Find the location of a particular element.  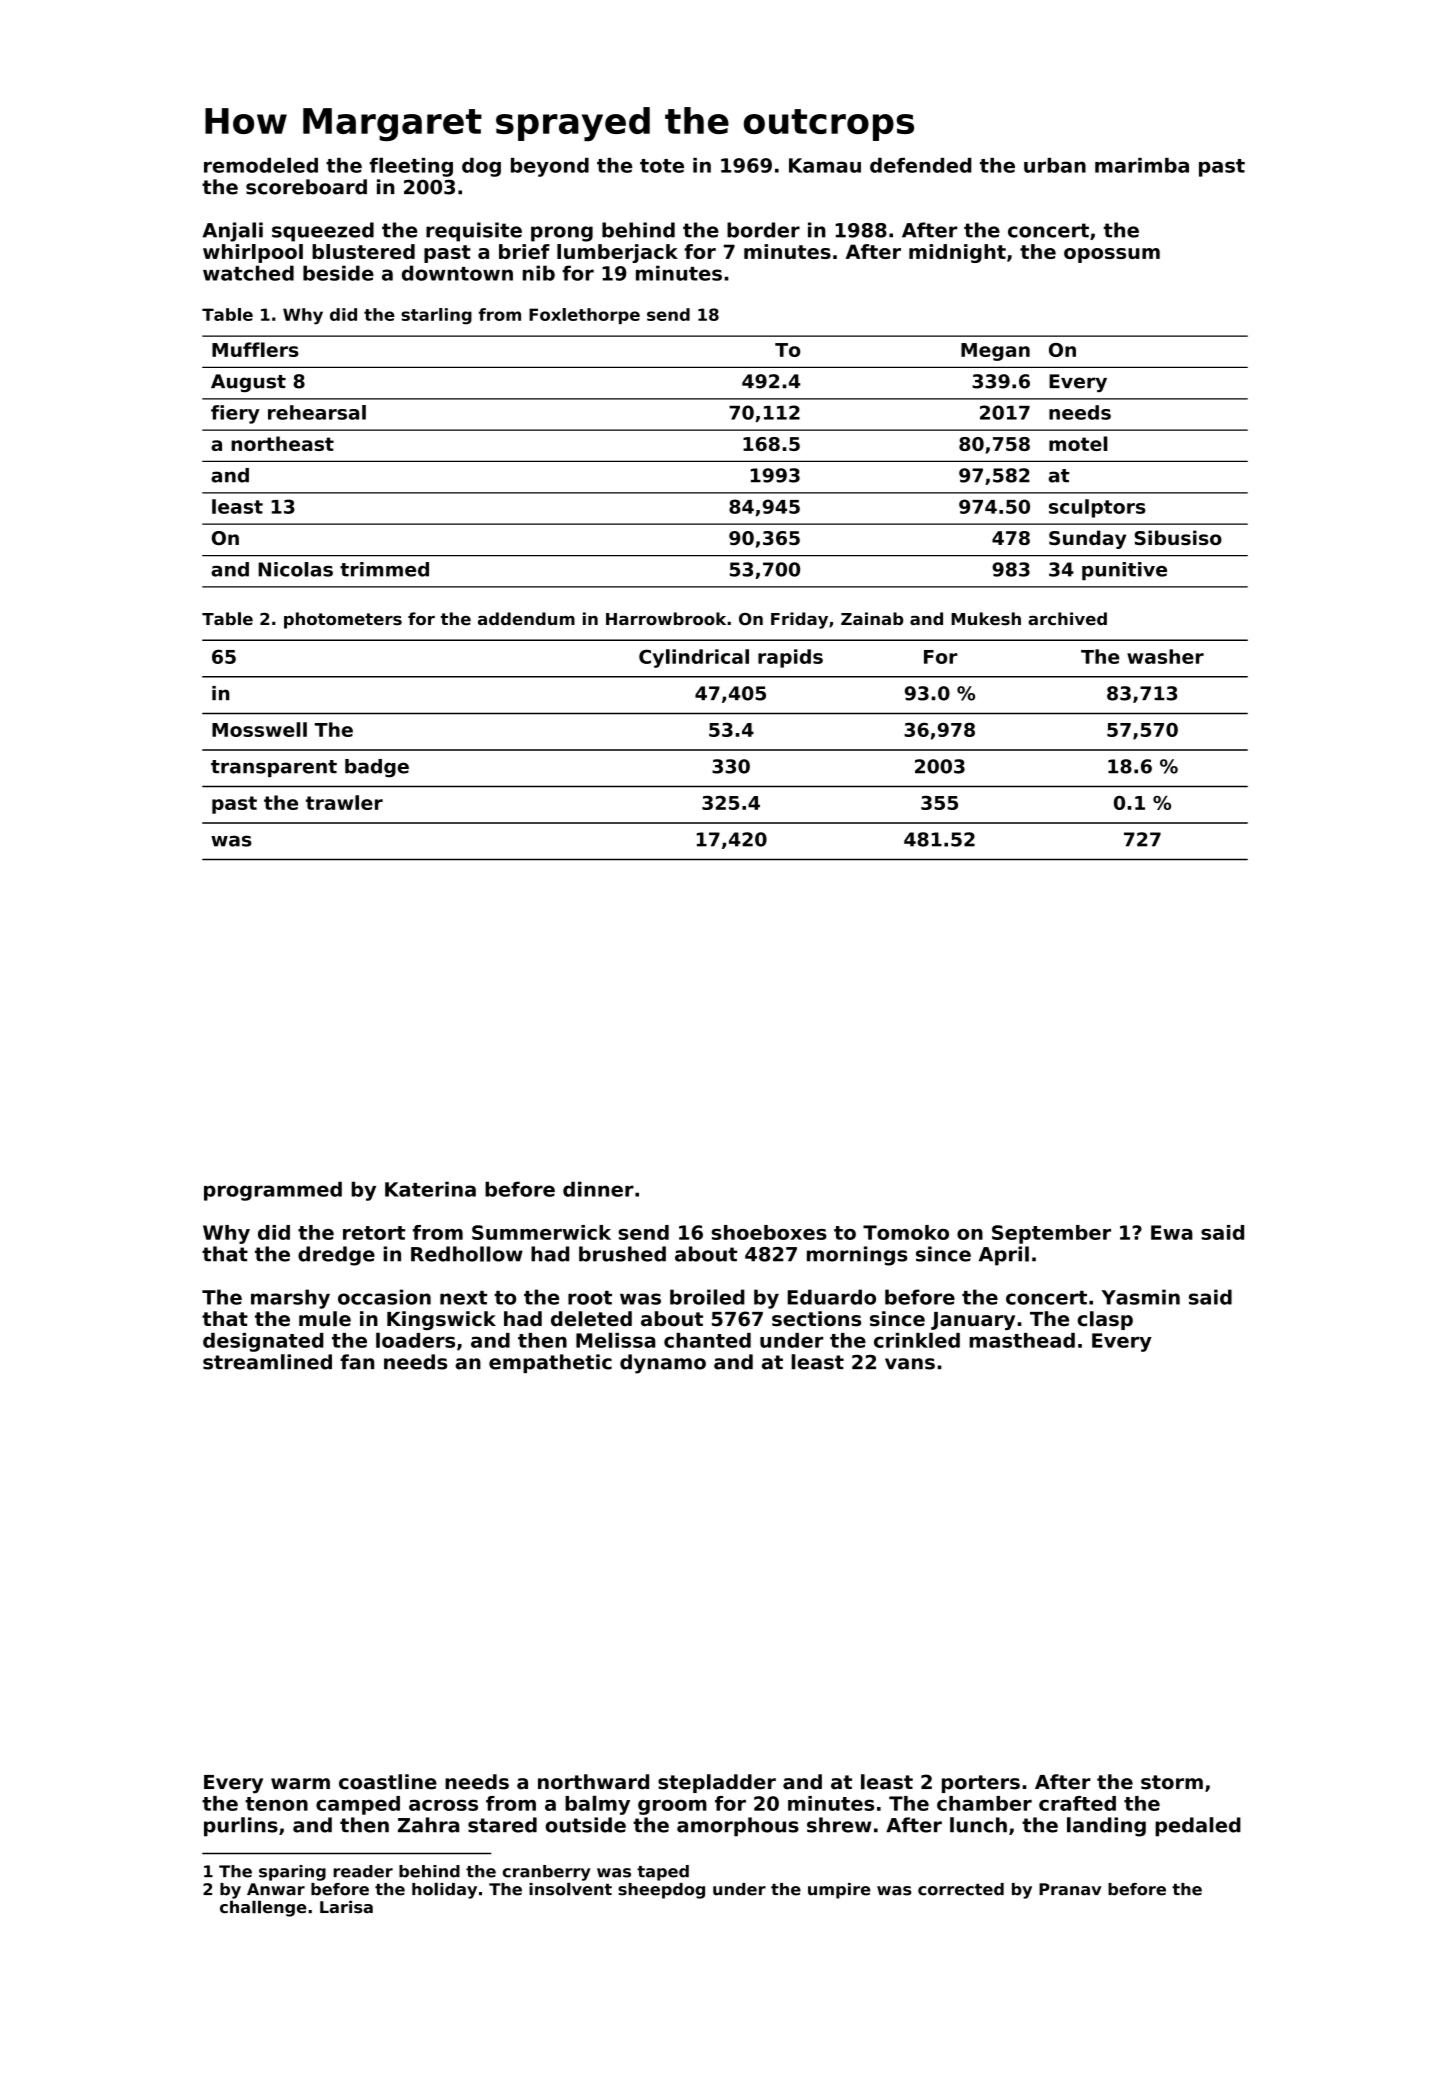

Foxlethorpe is located at coordinates (584, 316).
